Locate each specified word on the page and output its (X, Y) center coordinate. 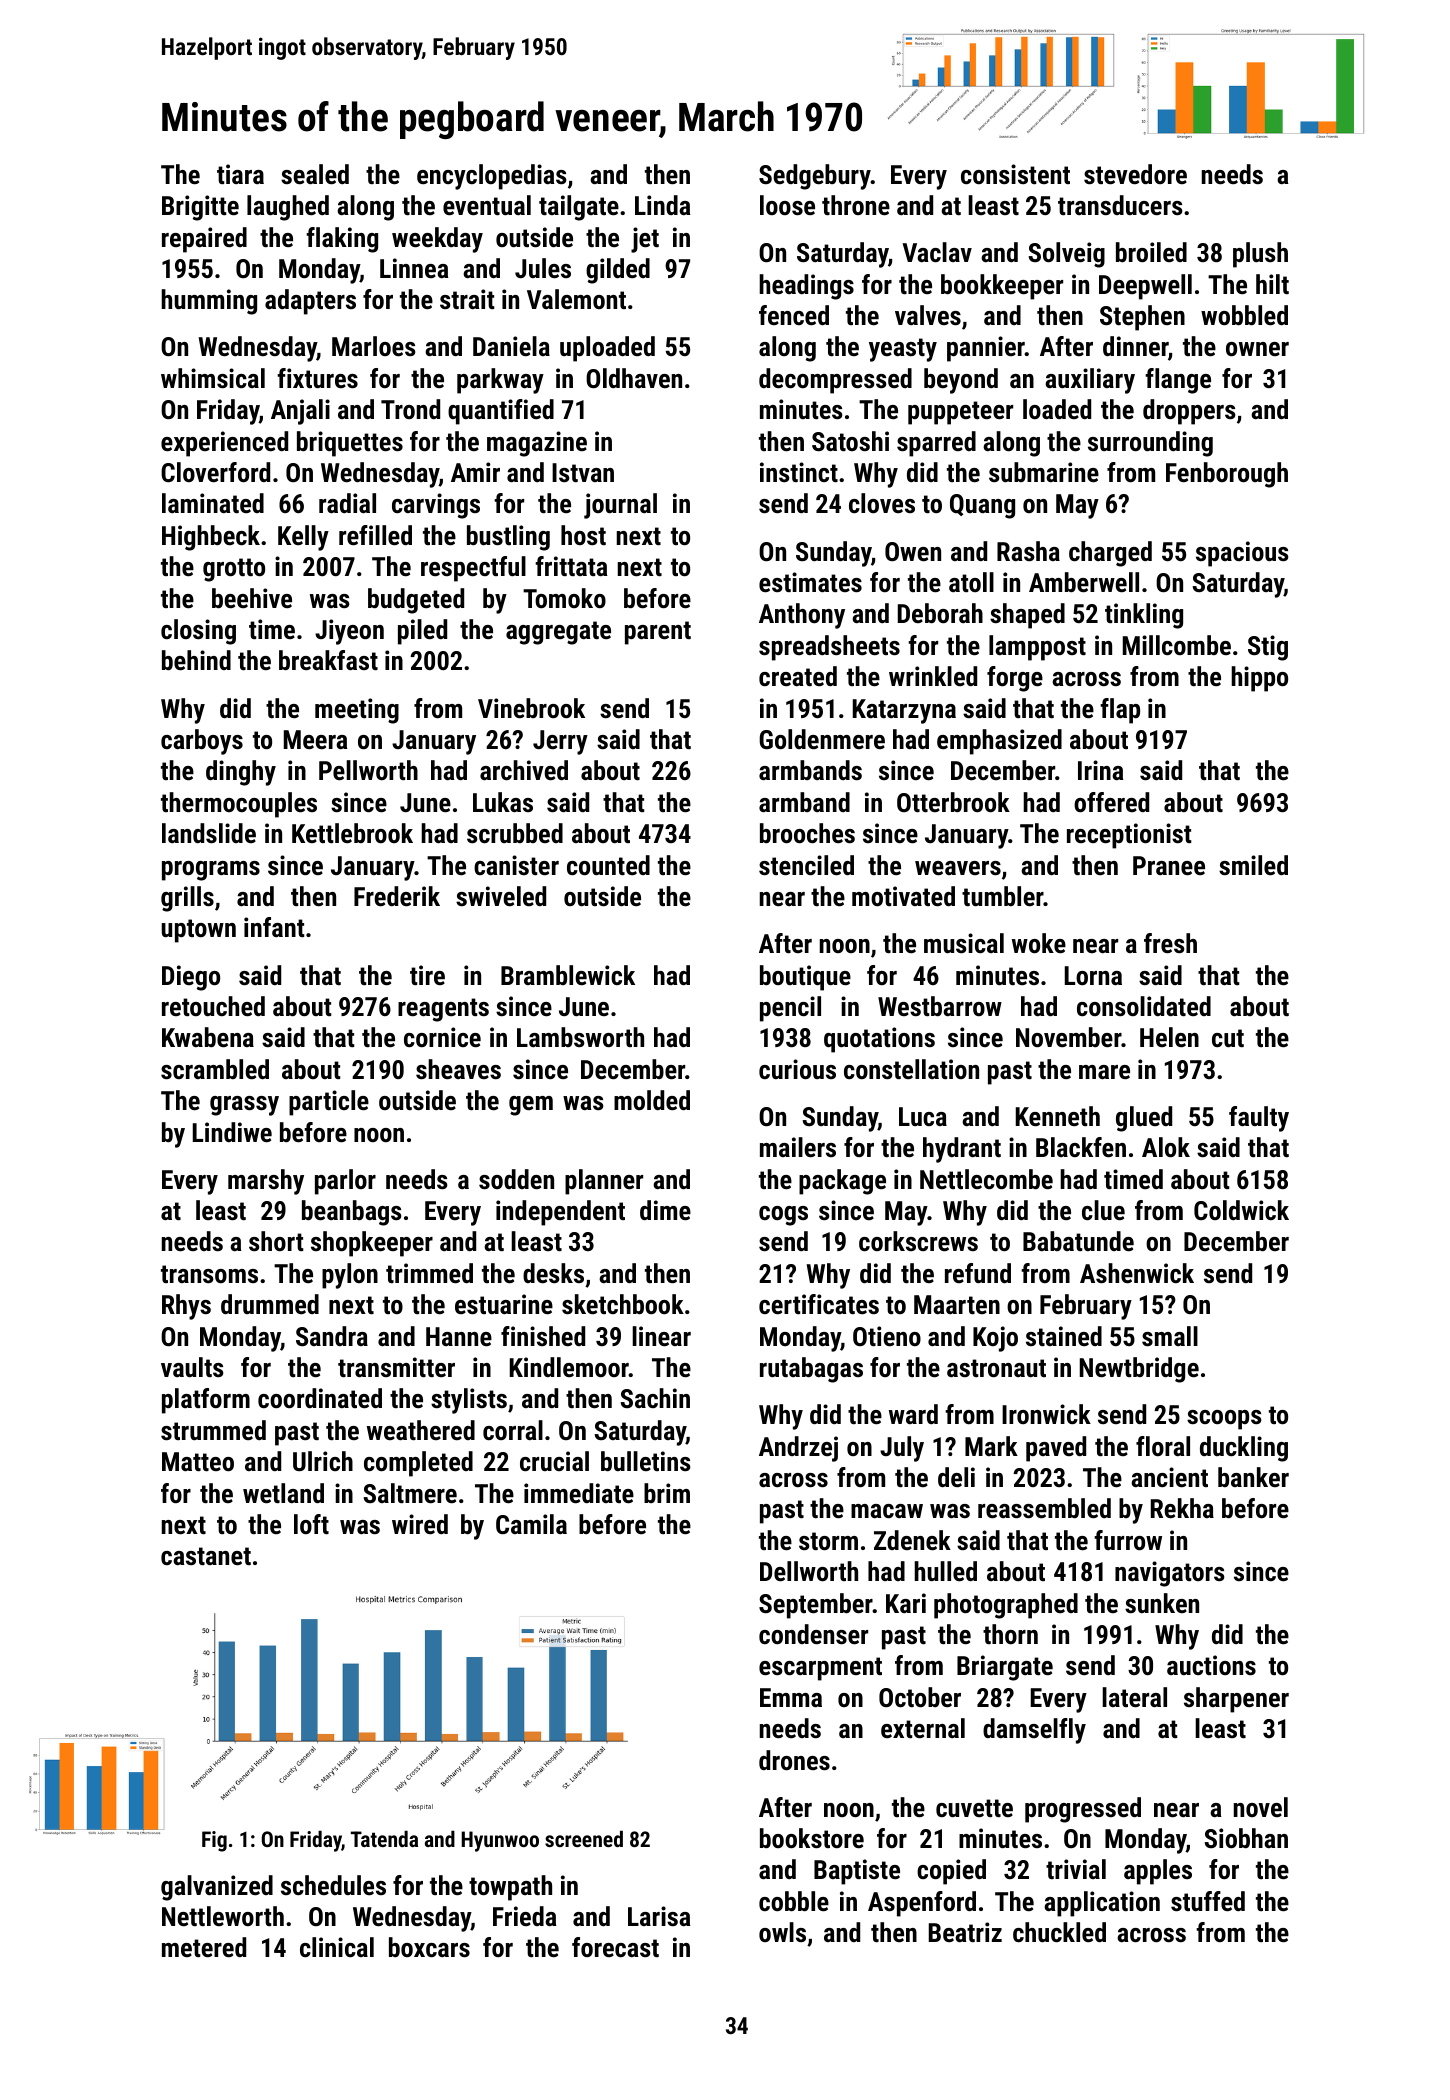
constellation (911, 1069)
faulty (1259, 1119)
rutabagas (811, 1370)
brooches (807, 833)
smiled (1253, 865)
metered (204, 1947)
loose (787, 205)
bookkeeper (1002, 287)
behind (196, 660)
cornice (442, 1037)
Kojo (995, 1339)
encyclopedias (492, 177)
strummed (213, 1430)
